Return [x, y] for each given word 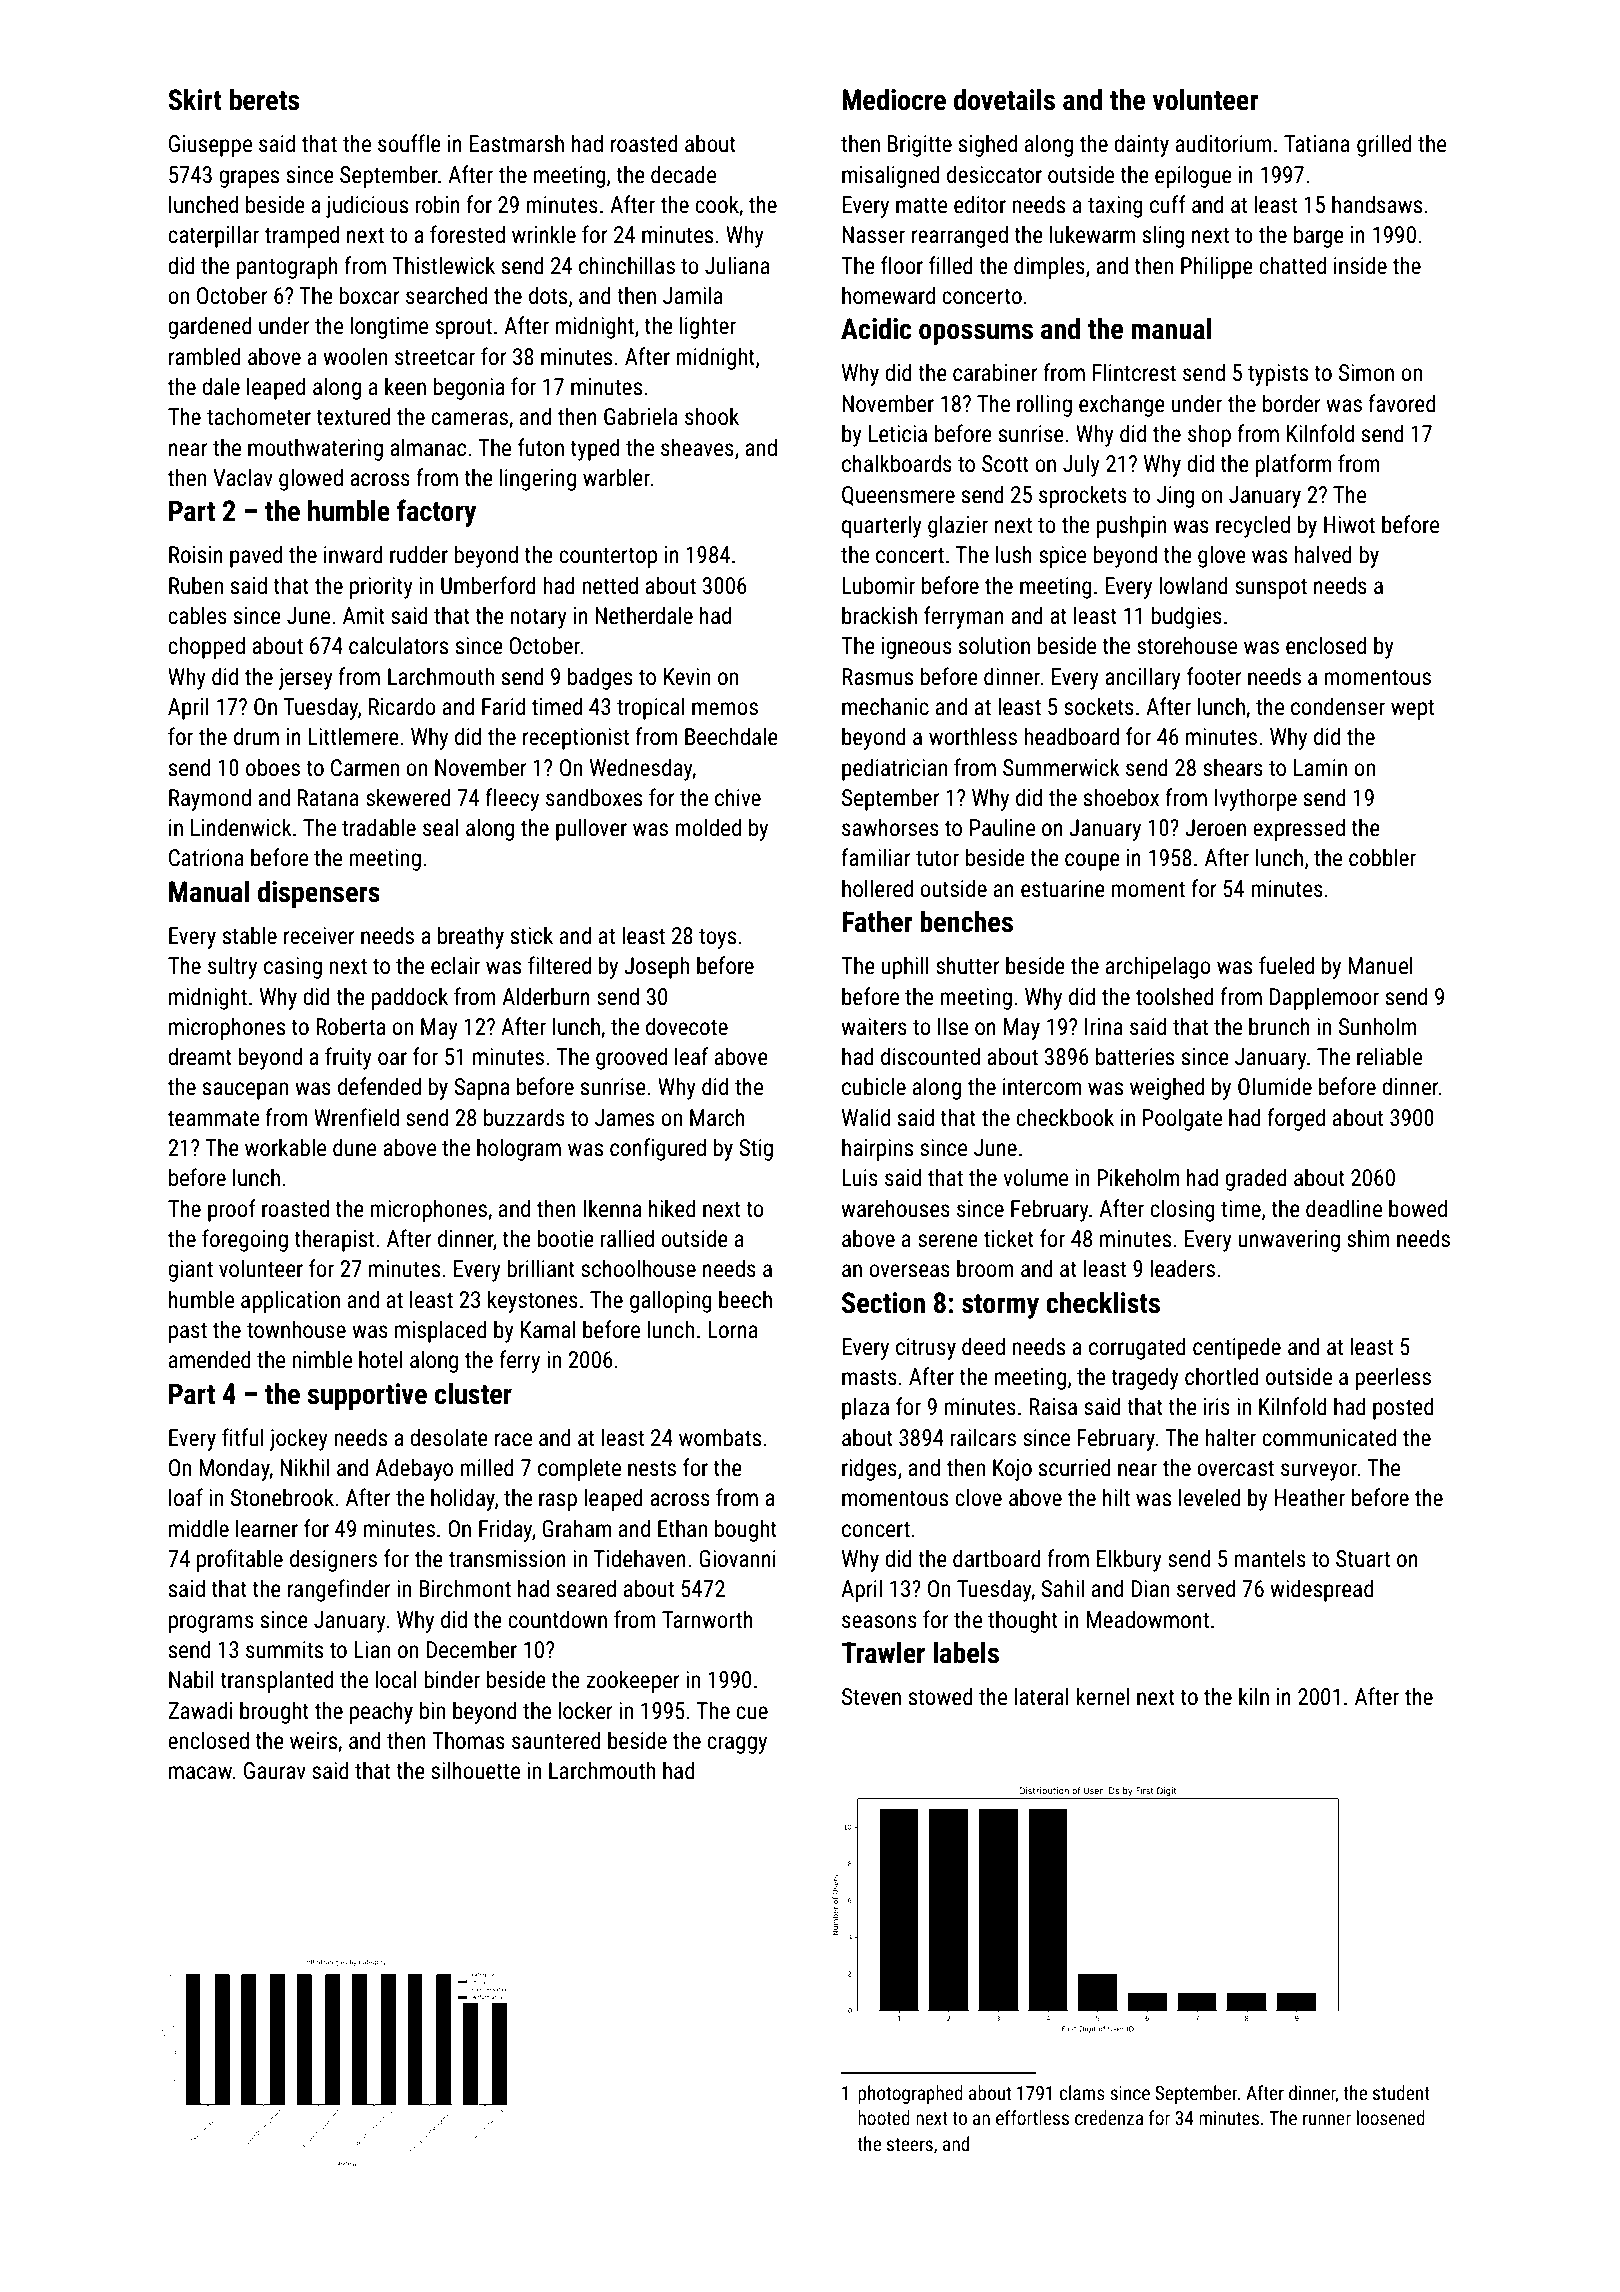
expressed [1299, 829]
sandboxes [594, 797]
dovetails [1004, 100]
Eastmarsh [516, 143]
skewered [408, 797]
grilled [1384, 145]
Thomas [468, 1740]
